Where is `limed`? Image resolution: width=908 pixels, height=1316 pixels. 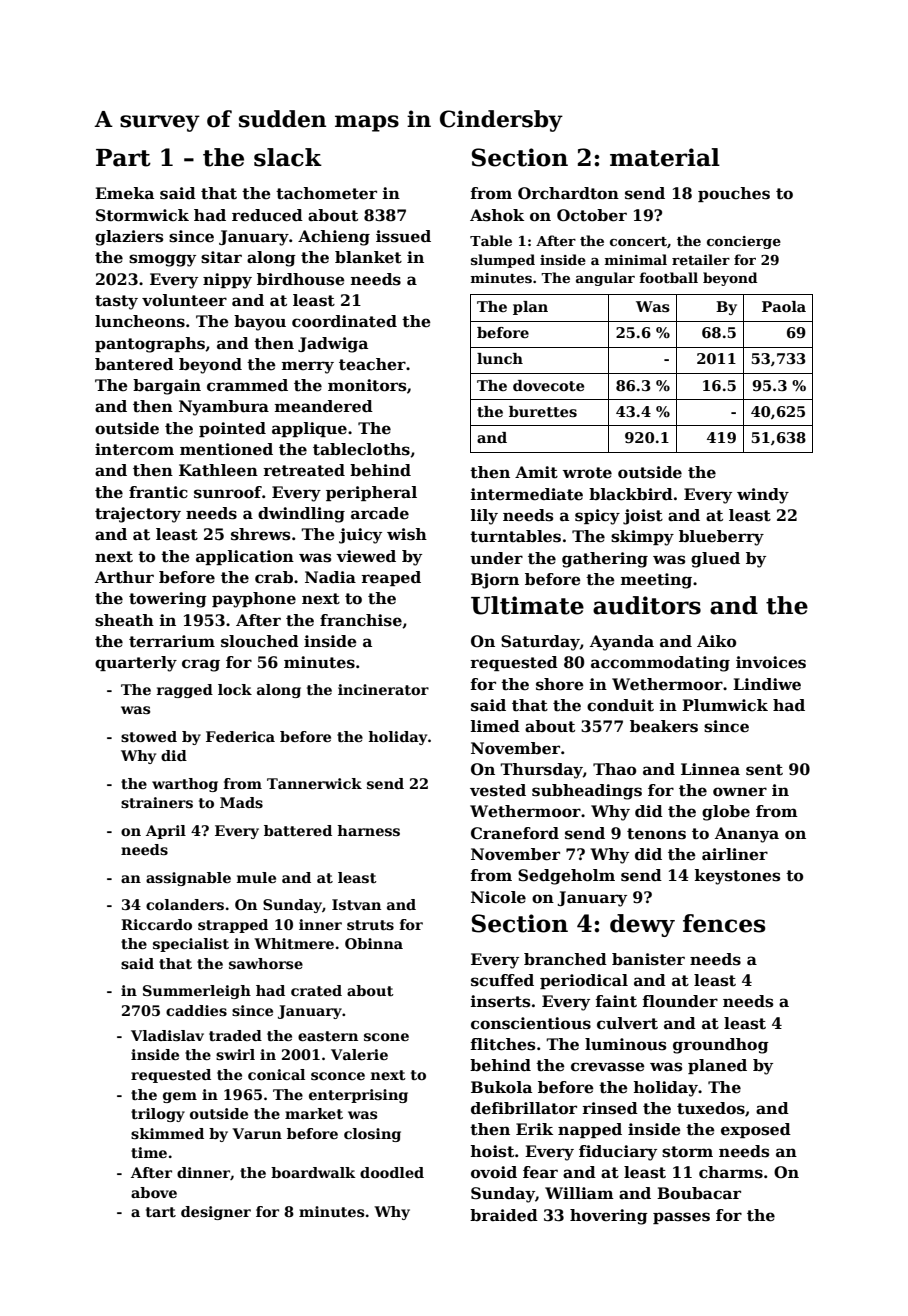 limed is located at coordinates (495, 726).
